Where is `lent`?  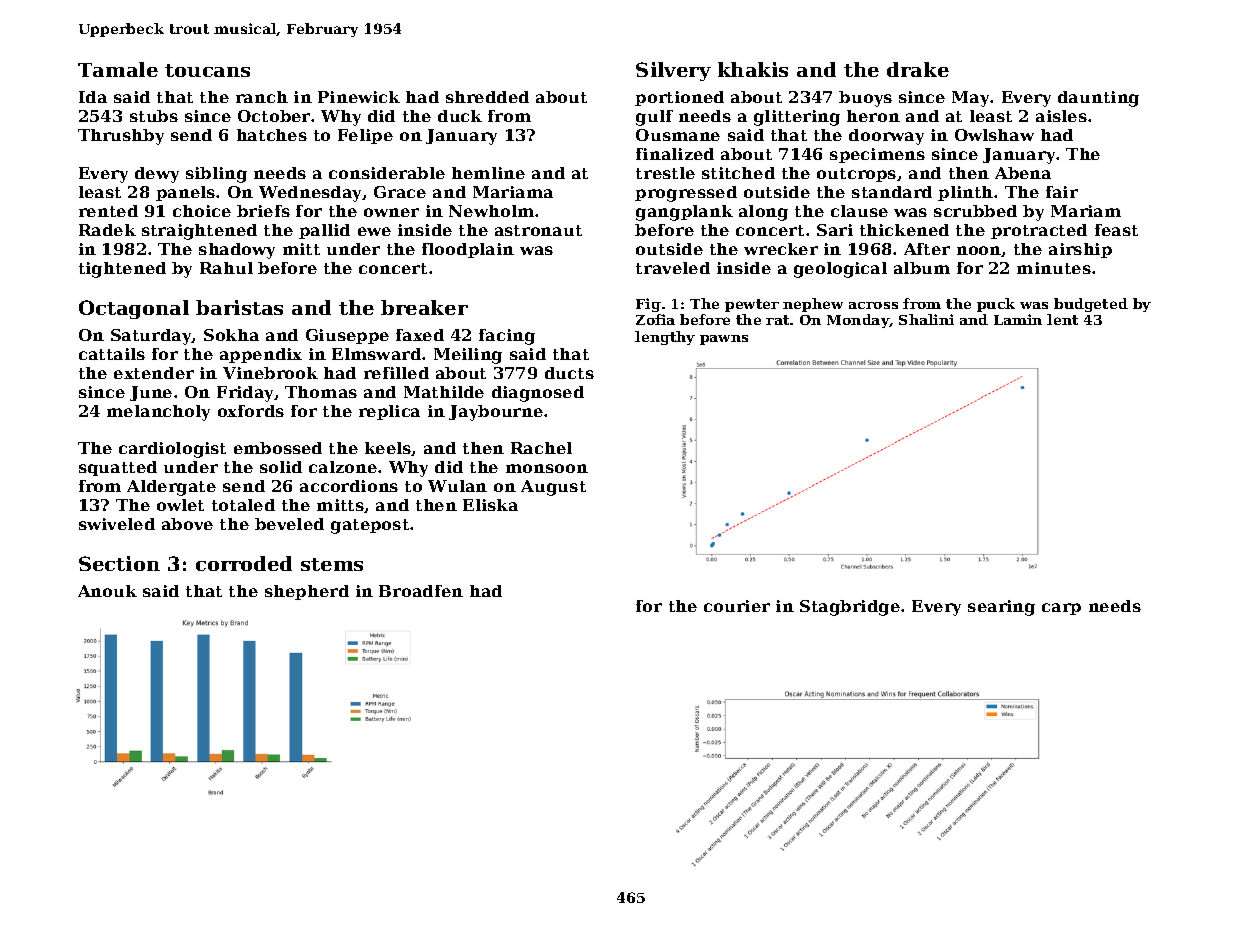
lent is located at coordinates (1062, 319).
